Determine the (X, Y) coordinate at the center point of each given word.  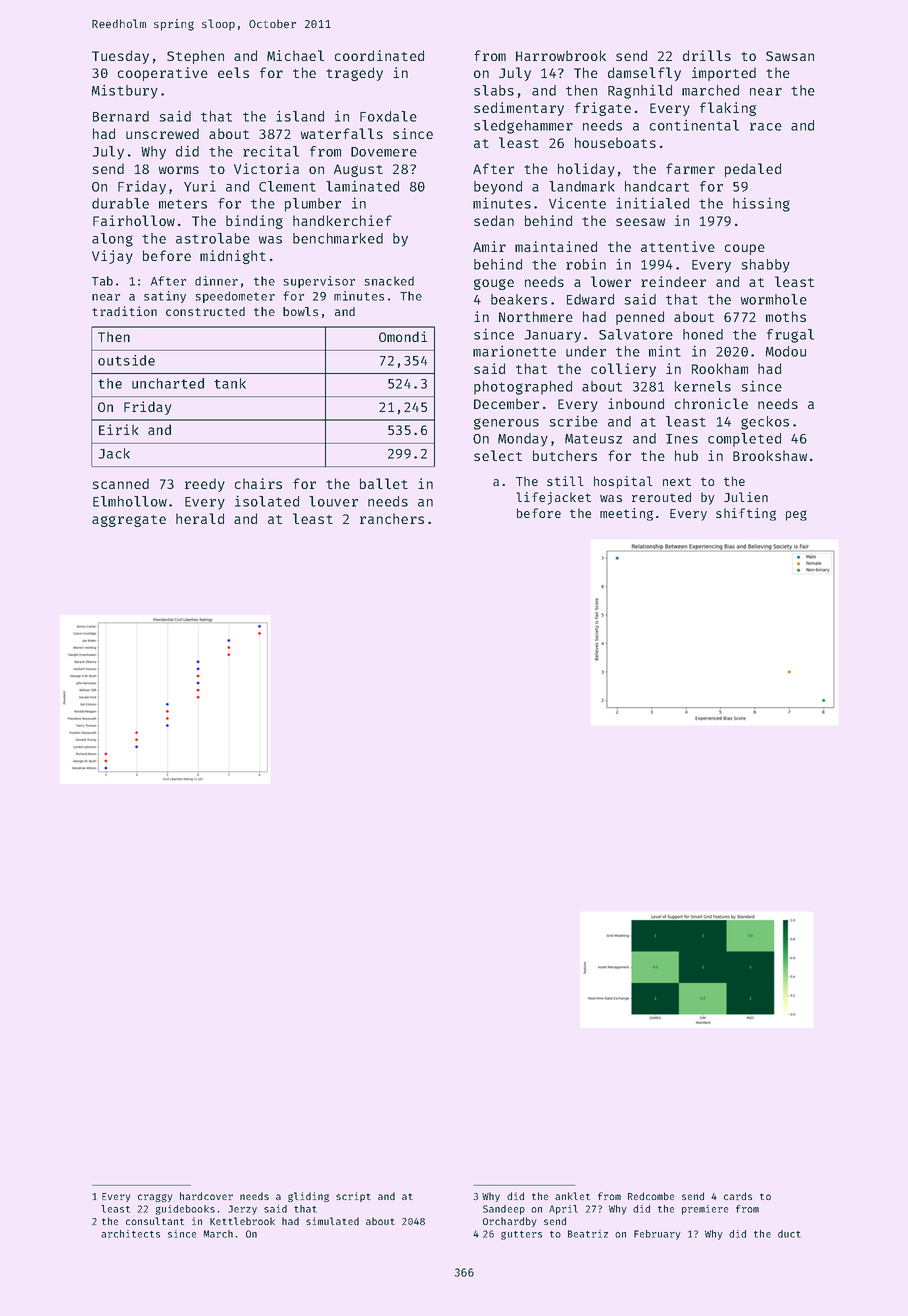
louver (333, 501)
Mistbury (125, 91)
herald (200, 518)
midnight (233, 257)
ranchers (392, 518)
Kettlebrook (242, 1221)
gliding (308, 1197)
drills (707, 55)
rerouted (661, 497)
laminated (362, 186)
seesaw (640, 222)
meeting (626, 514)
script (353, 1197)
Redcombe (651, 1196)
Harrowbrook (561, 55)
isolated (267, 501)
